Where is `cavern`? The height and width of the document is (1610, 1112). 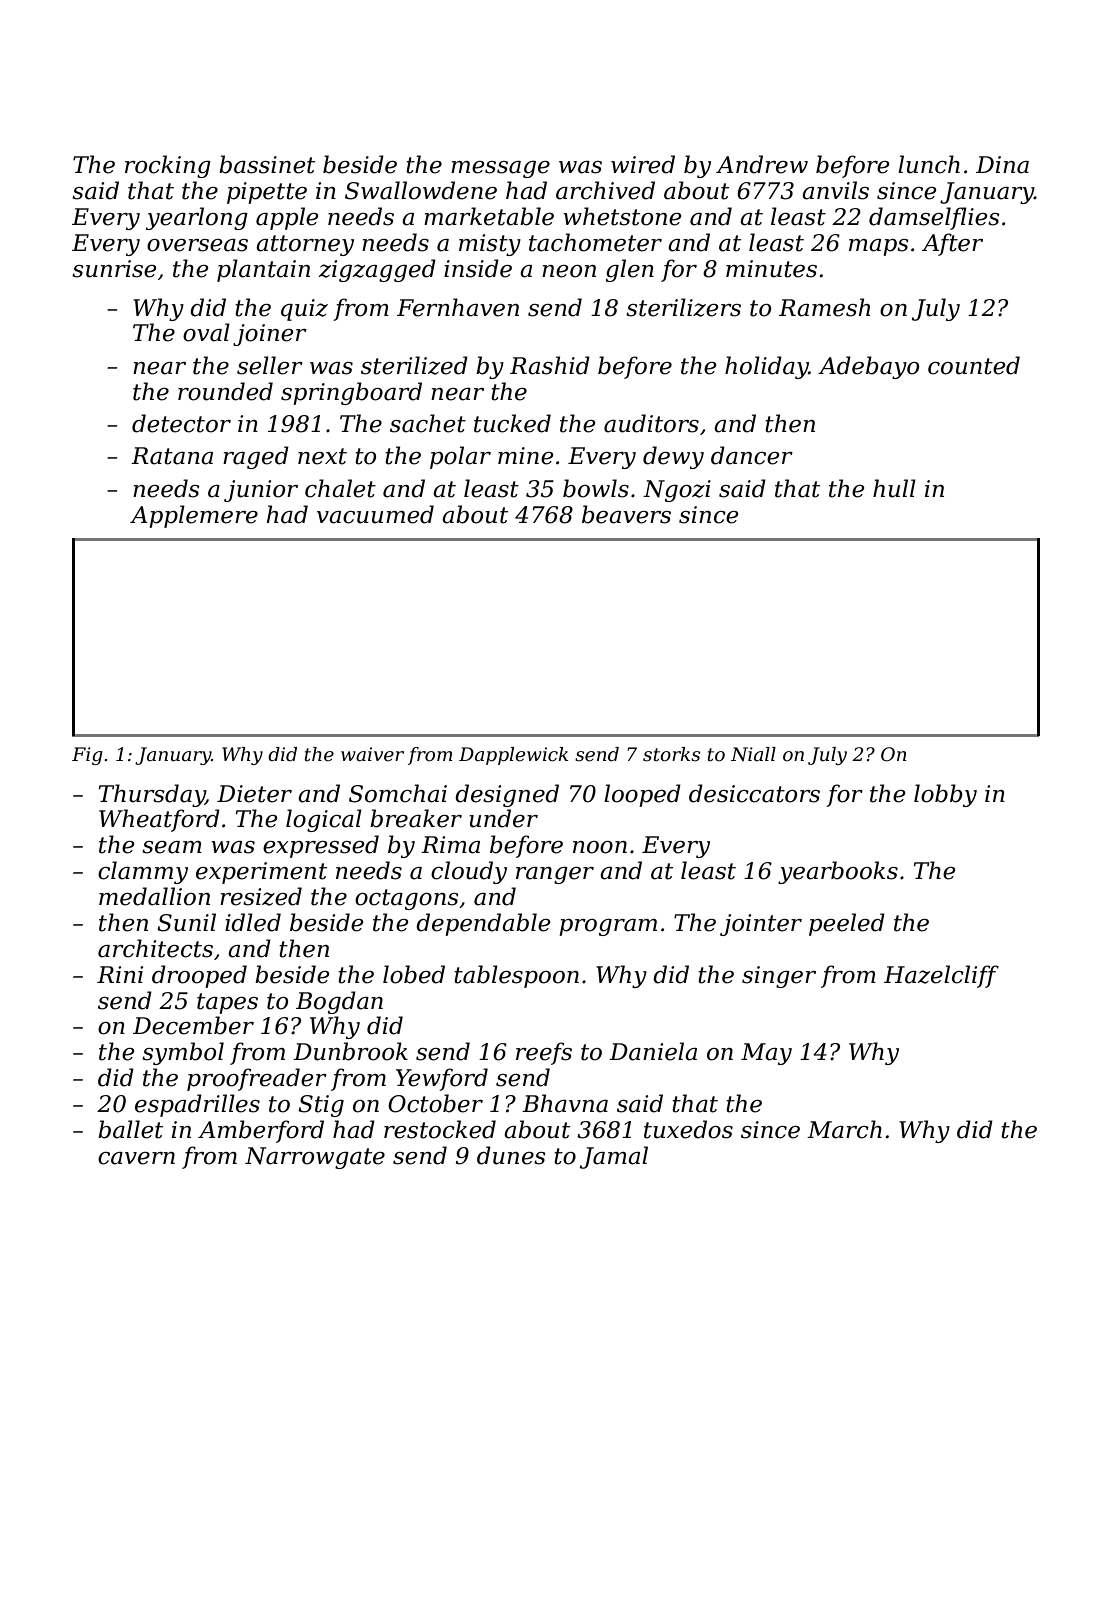
cavern is located at coordinates (136, 1158).
